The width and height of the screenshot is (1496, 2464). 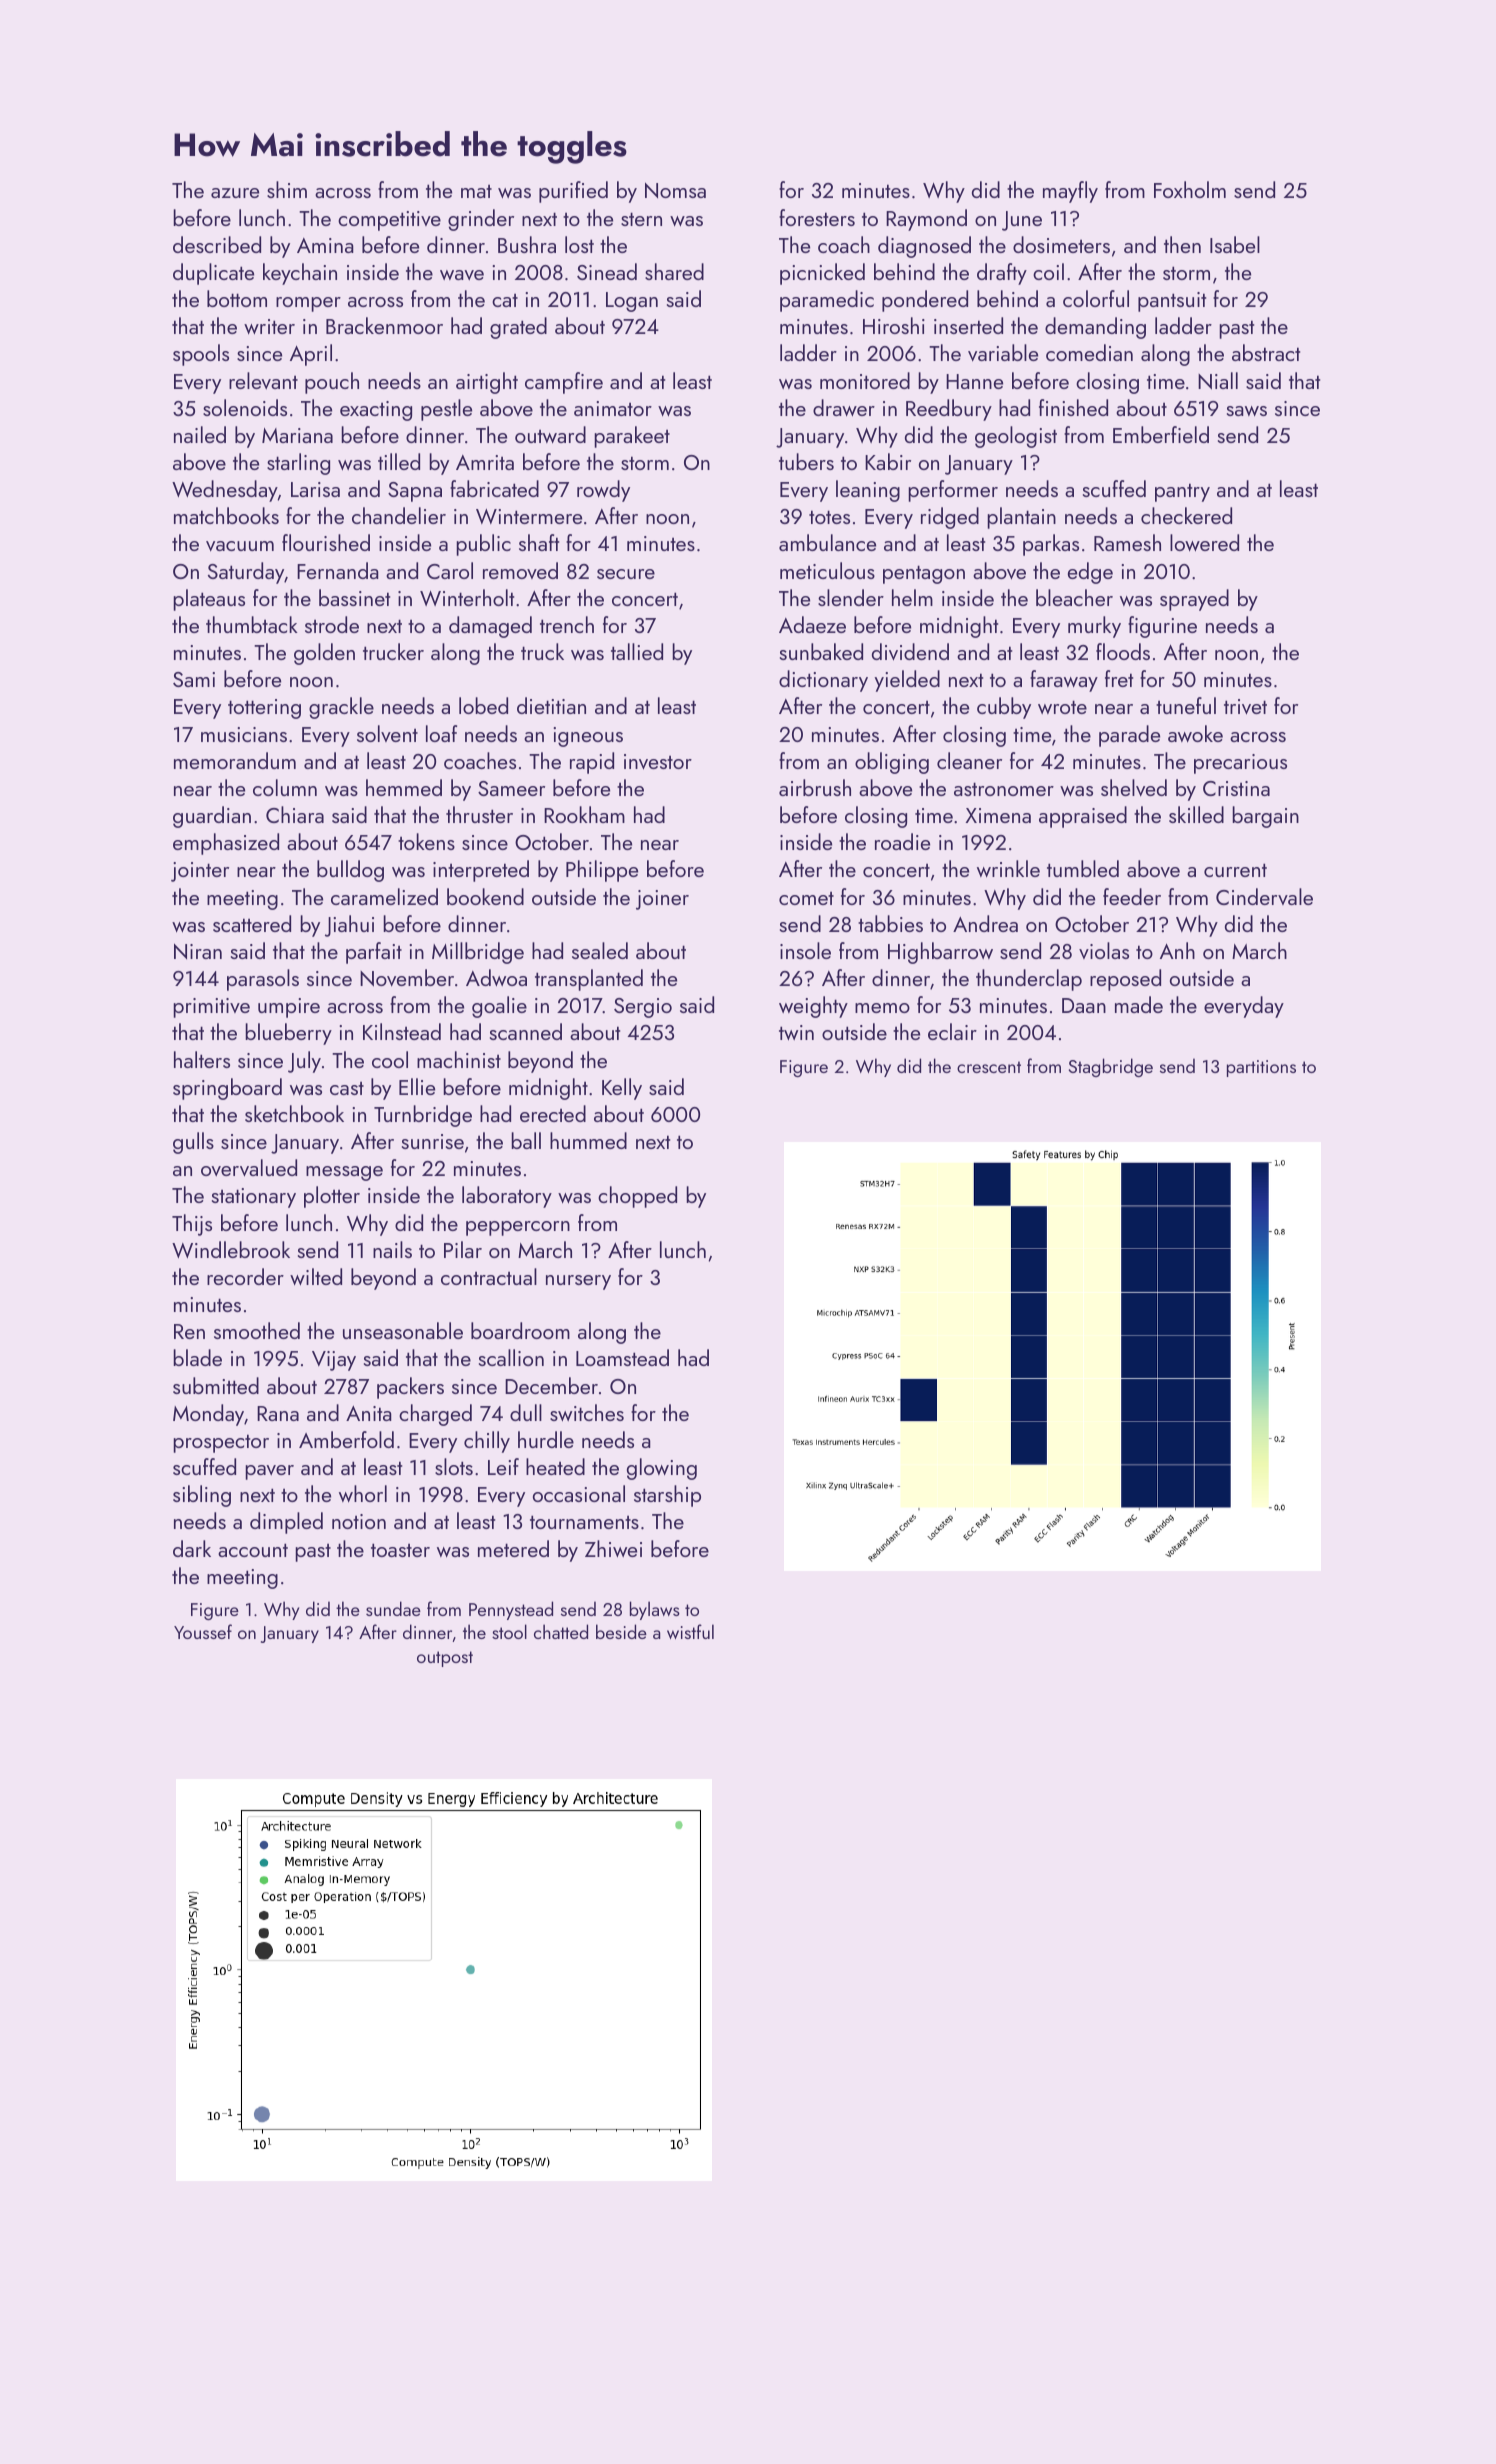 What do you see at coordinates (1016, 437) in the screenshot?
I see `geologist` at bounding box center [1016, 437].
